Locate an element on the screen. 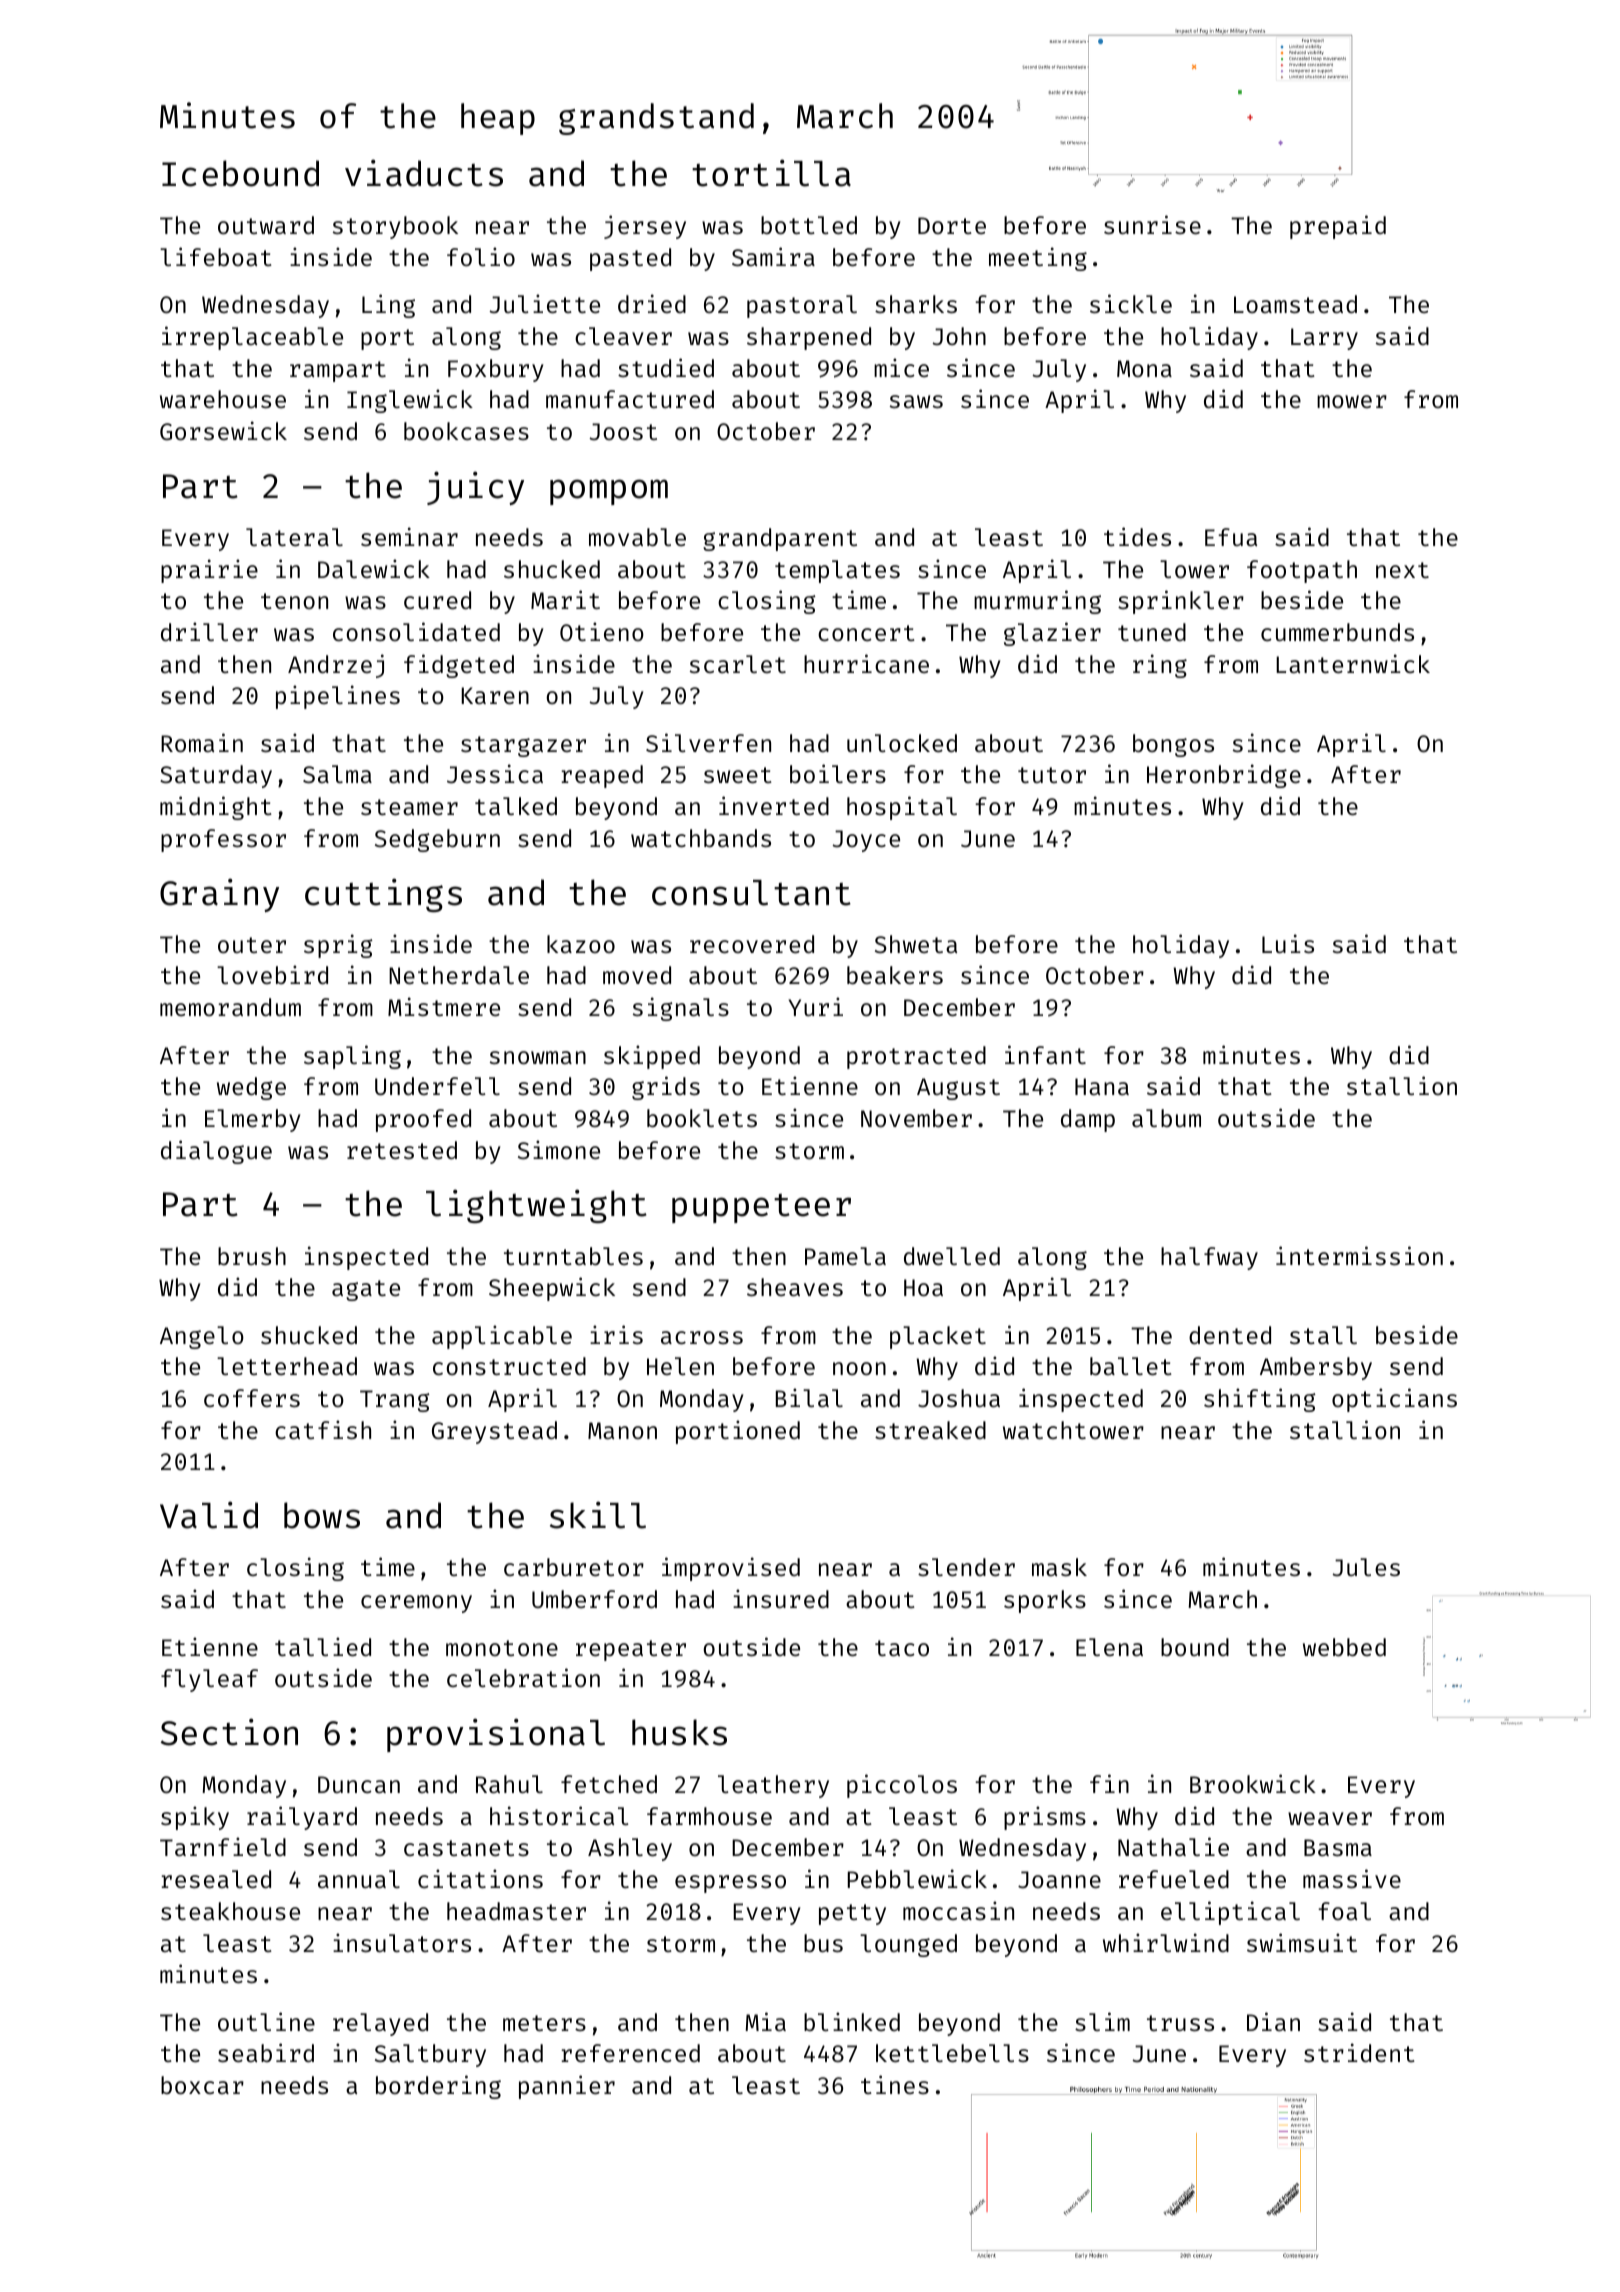 This screenshot has height=2292, width=1620. mower is located at coordinates (1352, 401).
